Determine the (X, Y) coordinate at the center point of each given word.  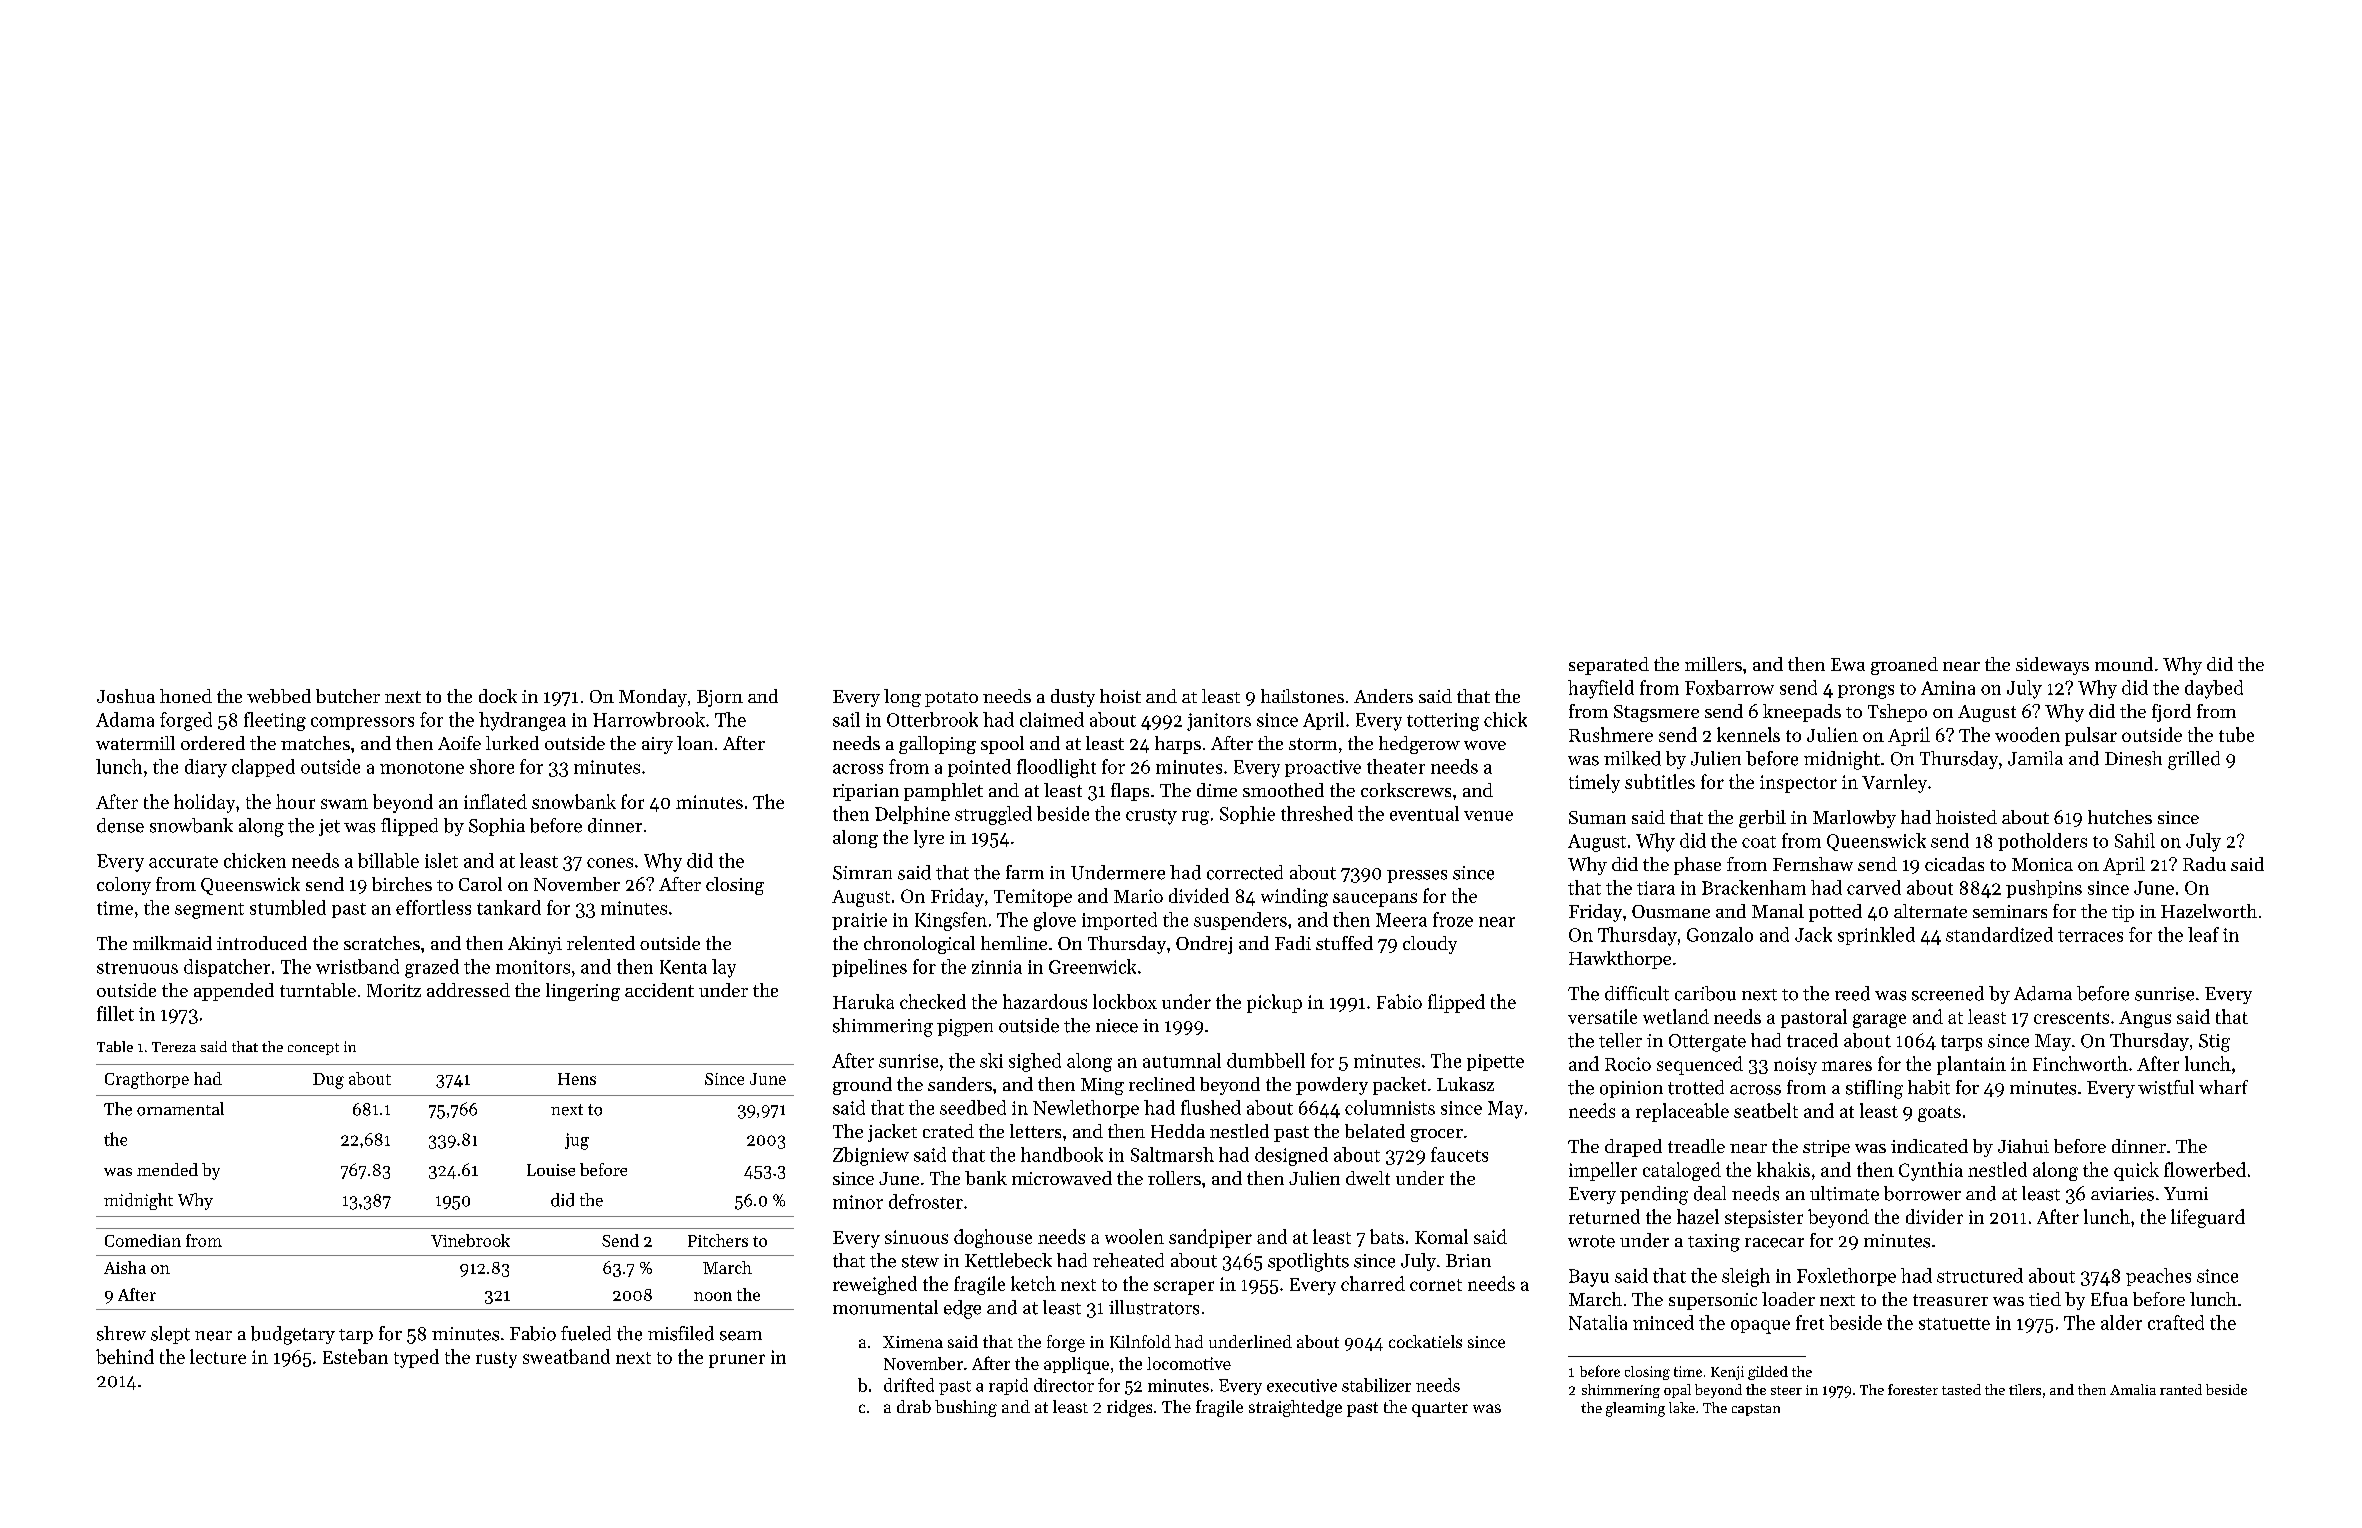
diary (206, 768)
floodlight (1056, 768)
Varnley (1894, 783)
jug (577, 1141)
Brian (1468, 1260)
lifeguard (2208, 1218)
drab (914, 1406)
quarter (1440, 1409)
